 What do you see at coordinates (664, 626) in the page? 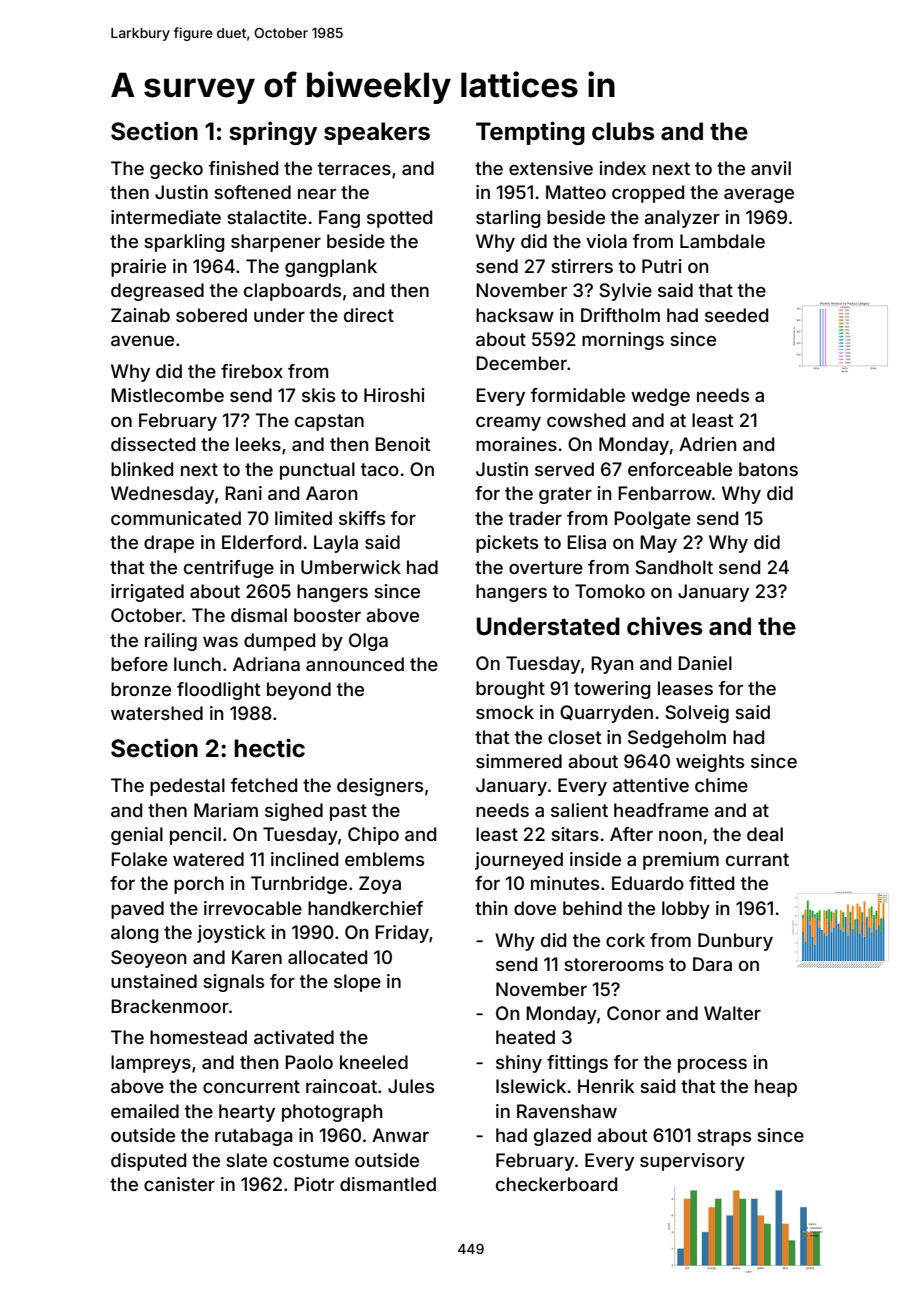
I see `chives` at bounding box center [664, 626].
